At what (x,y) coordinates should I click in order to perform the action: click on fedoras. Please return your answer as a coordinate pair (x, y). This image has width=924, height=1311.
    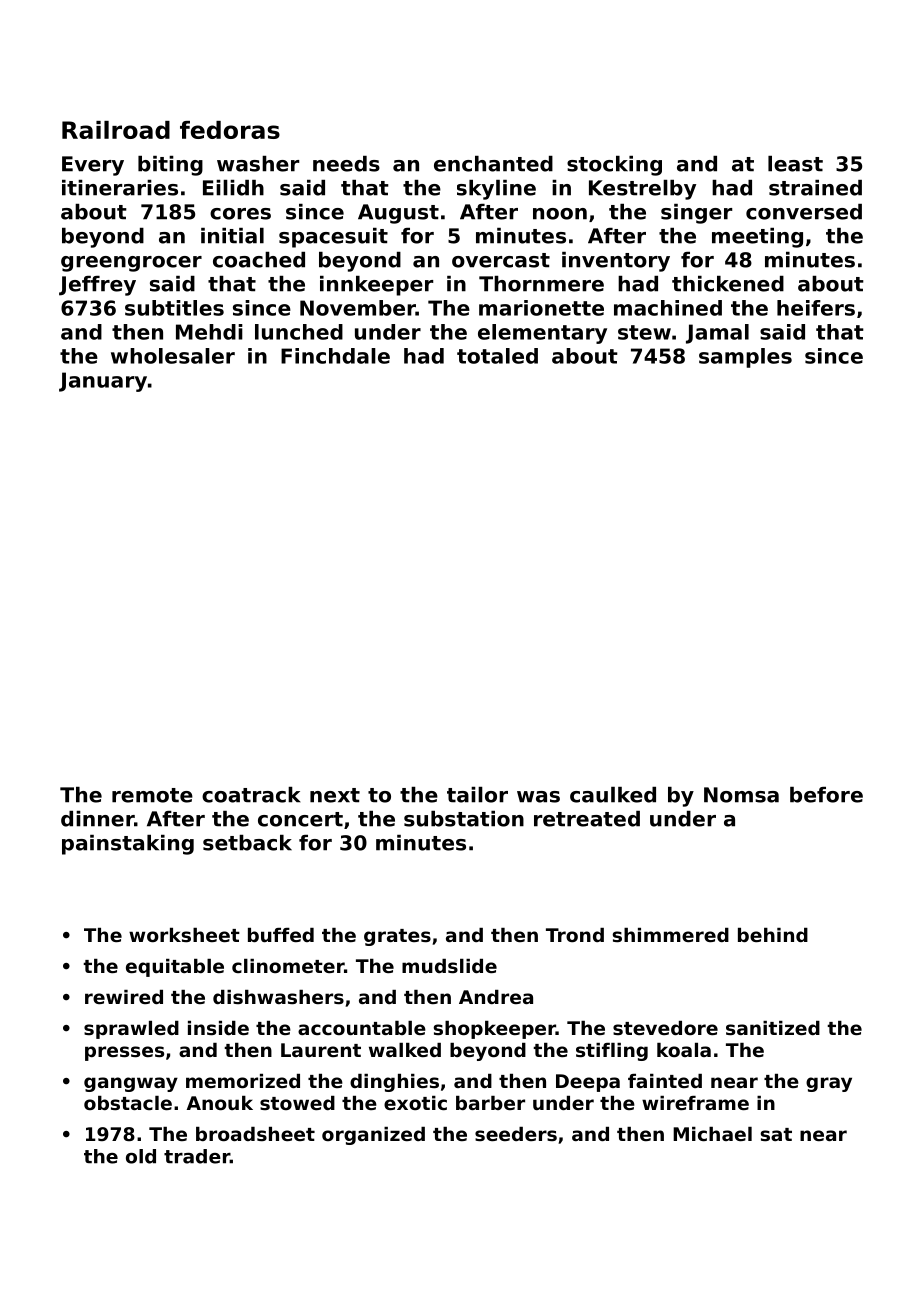
    Looking at the image, I should click on (230, 130).
